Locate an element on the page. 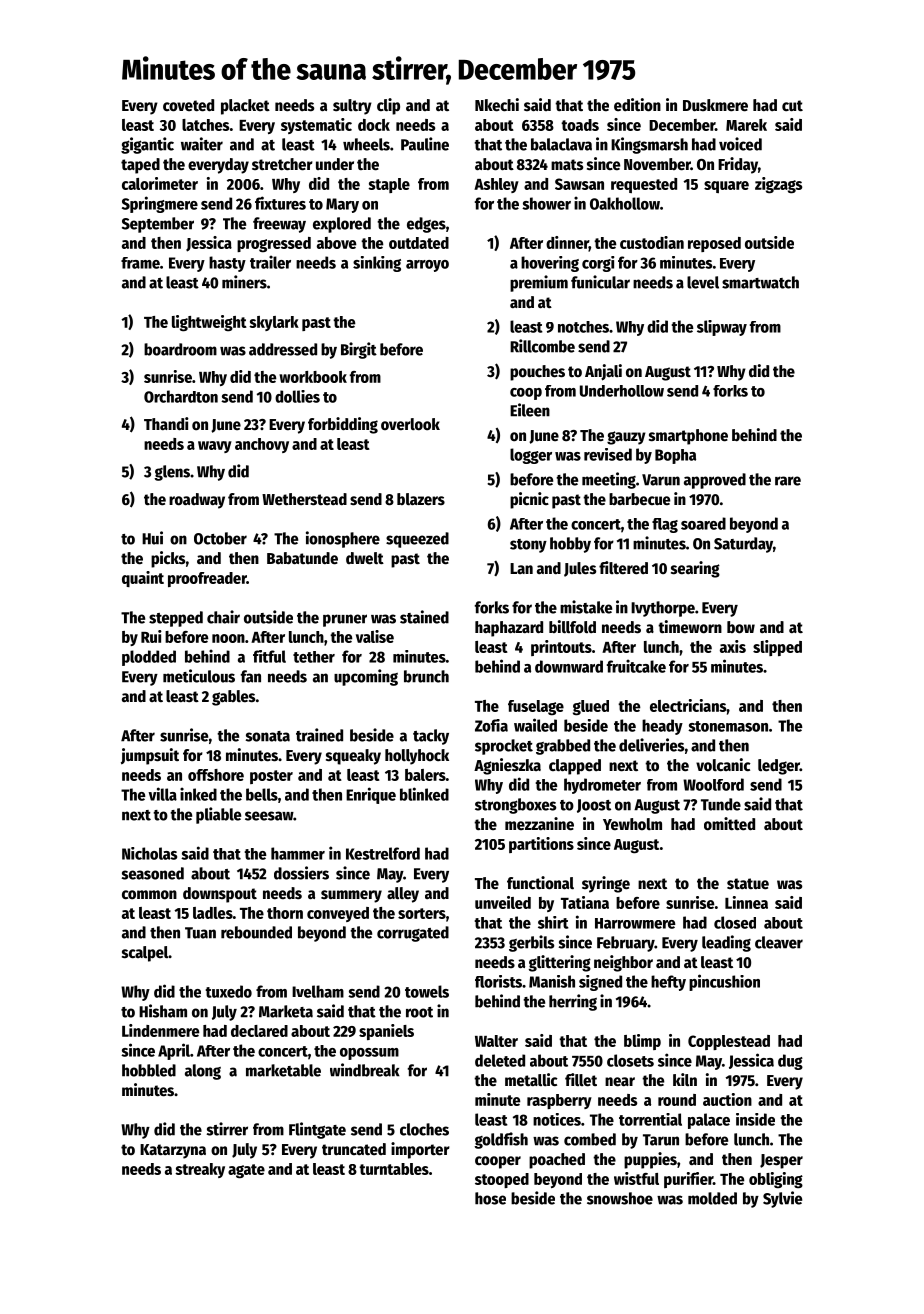 This document has height=1314, width=924. Katarzyna is located at coordinates (173, 1151).
